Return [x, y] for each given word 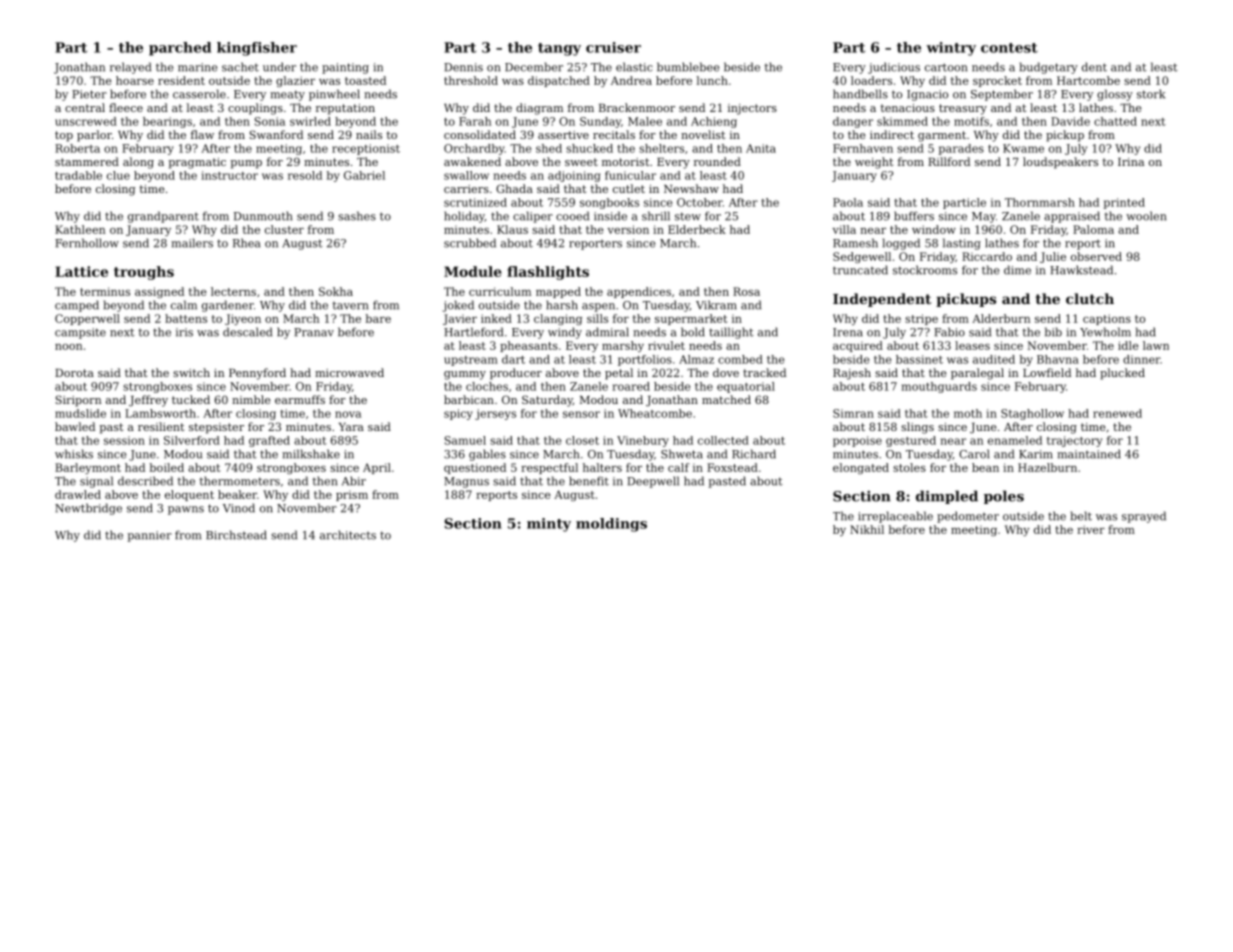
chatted [1115, 121]
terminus [105, 291]
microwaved [349, 372]
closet [582, 440]
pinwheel [334, 95]
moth [968, 413]
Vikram [716, 305]
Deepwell [653, 482]
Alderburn [1001, 318]
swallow [466, 175]
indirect [892, 134]
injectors [752, 109]
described [145, 481]
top [64, 136]
